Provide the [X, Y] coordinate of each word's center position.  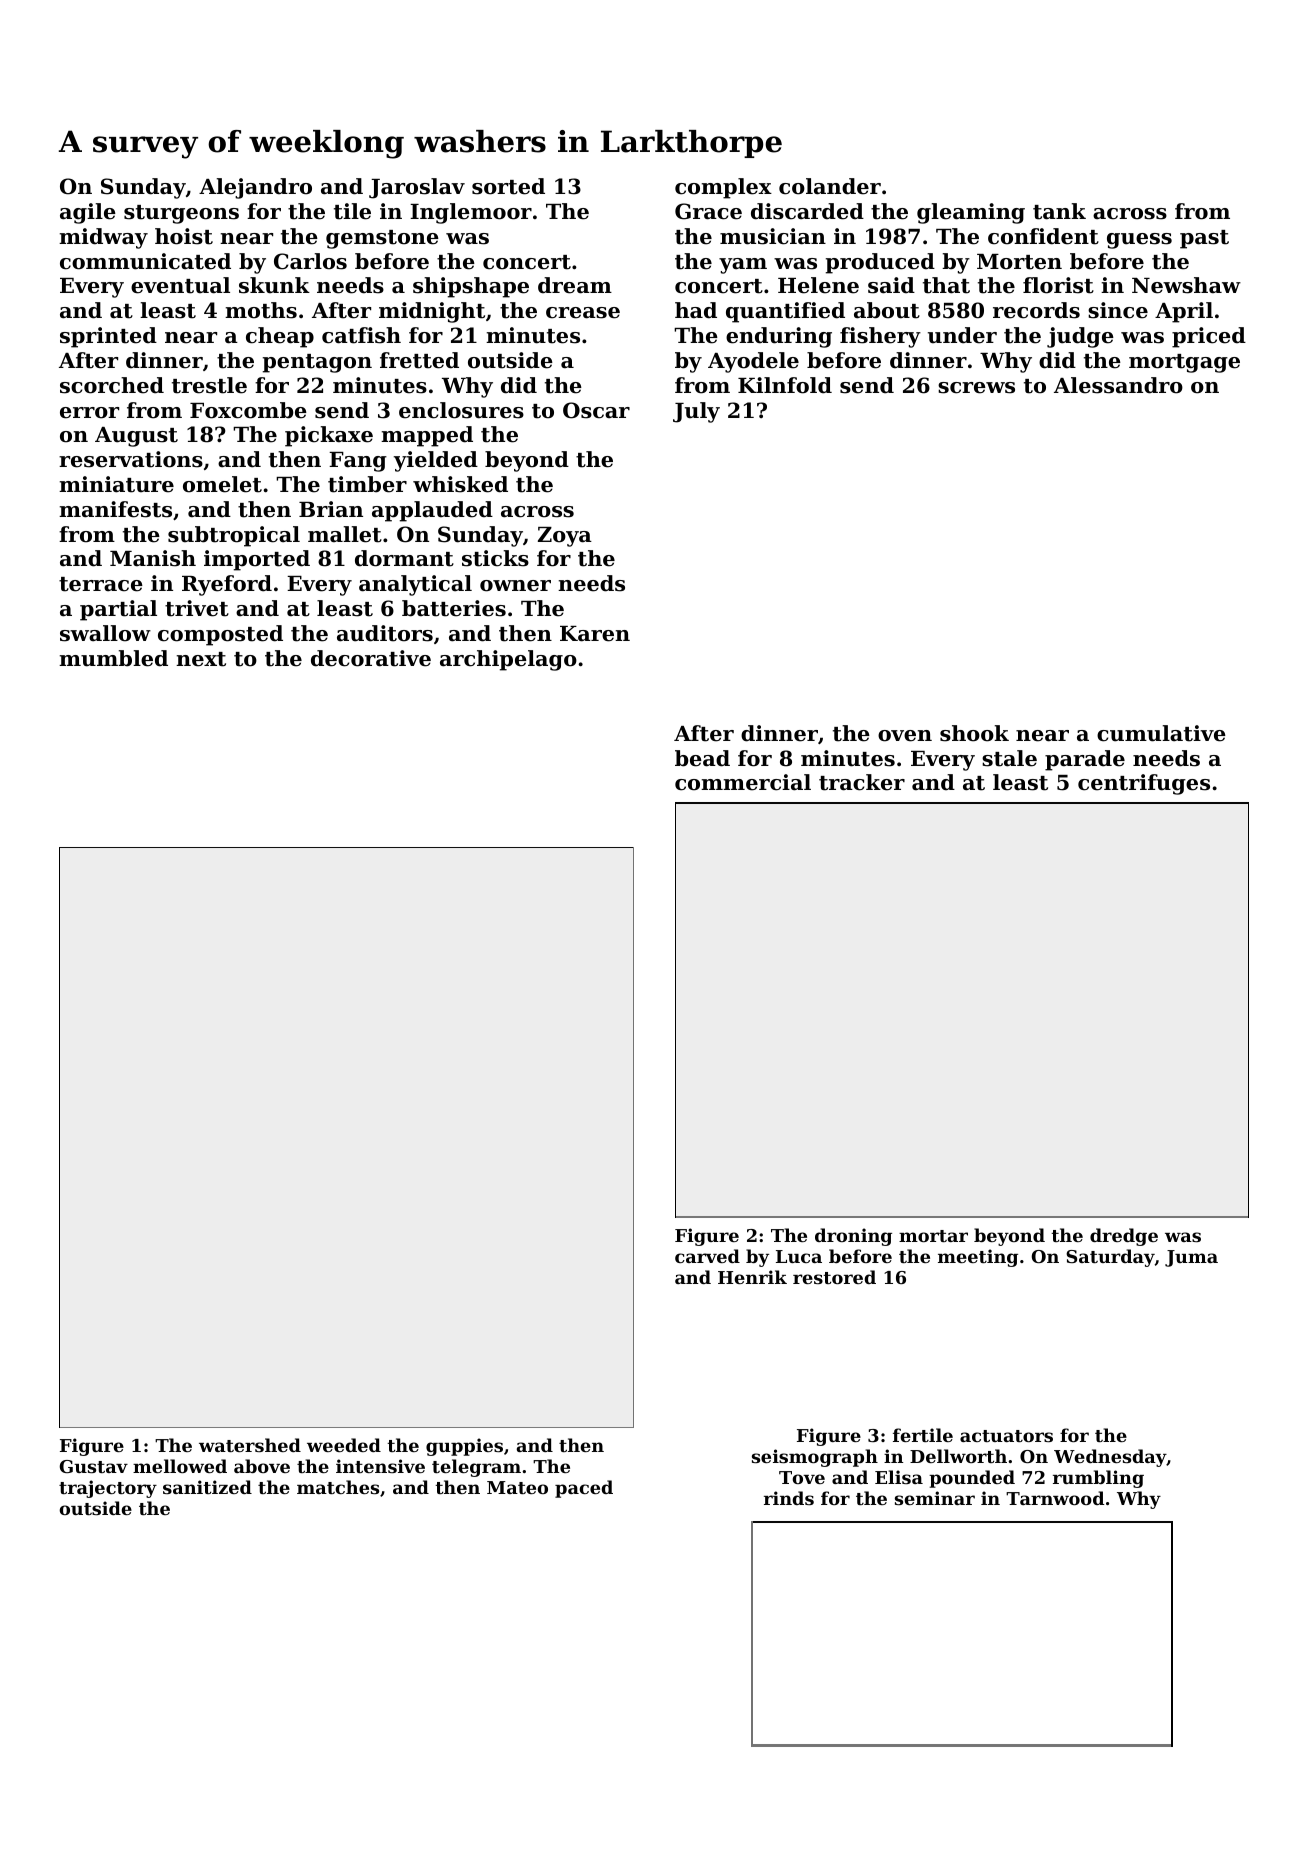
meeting [978, 1258]
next [201, 659]
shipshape [471, 287]
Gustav [94, 1466]
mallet [345, 534]
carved [707, 1256]
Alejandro [255, 188]
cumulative [1161, 733]
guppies [464, 1447]
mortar [933, 1236]
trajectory [108, 1489]
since [1118, 310]
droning [853, 1237]
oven [905, 736]
